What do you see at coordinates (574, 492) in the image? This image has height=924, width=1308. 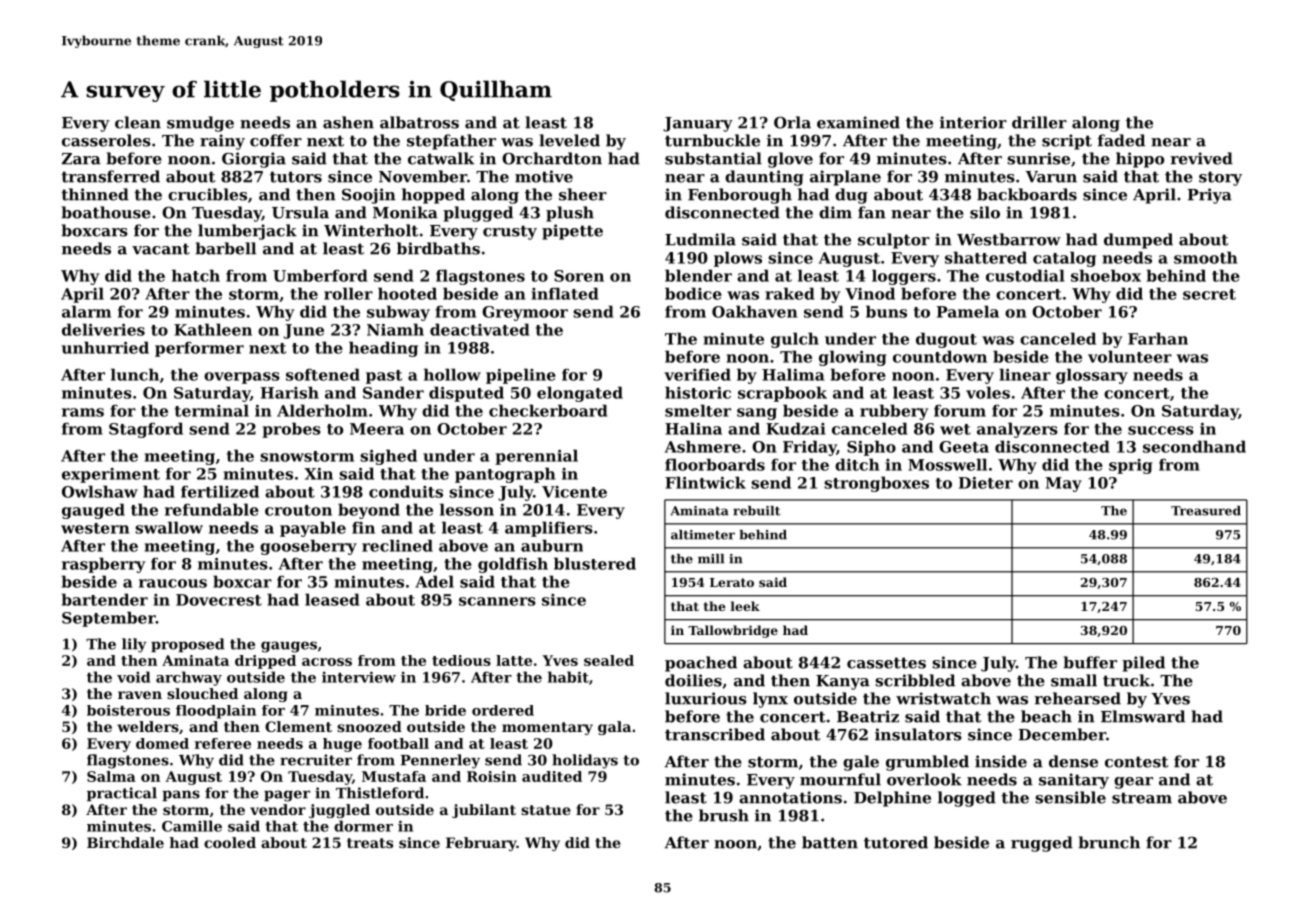 I see `Vicente` at bounding box center [574, 492].
